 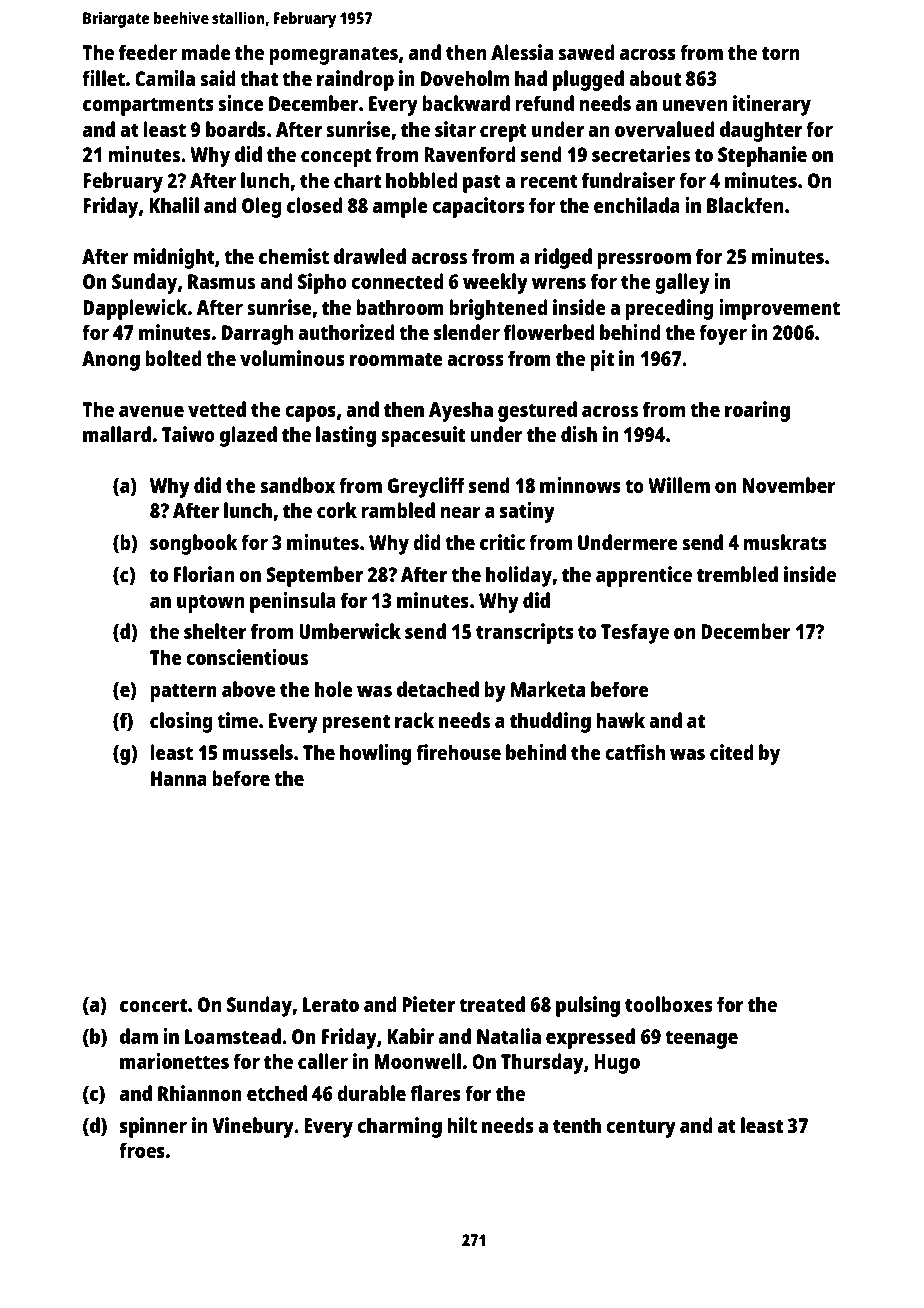 I want to click on Rasmus, so click(x=221, y=281).
